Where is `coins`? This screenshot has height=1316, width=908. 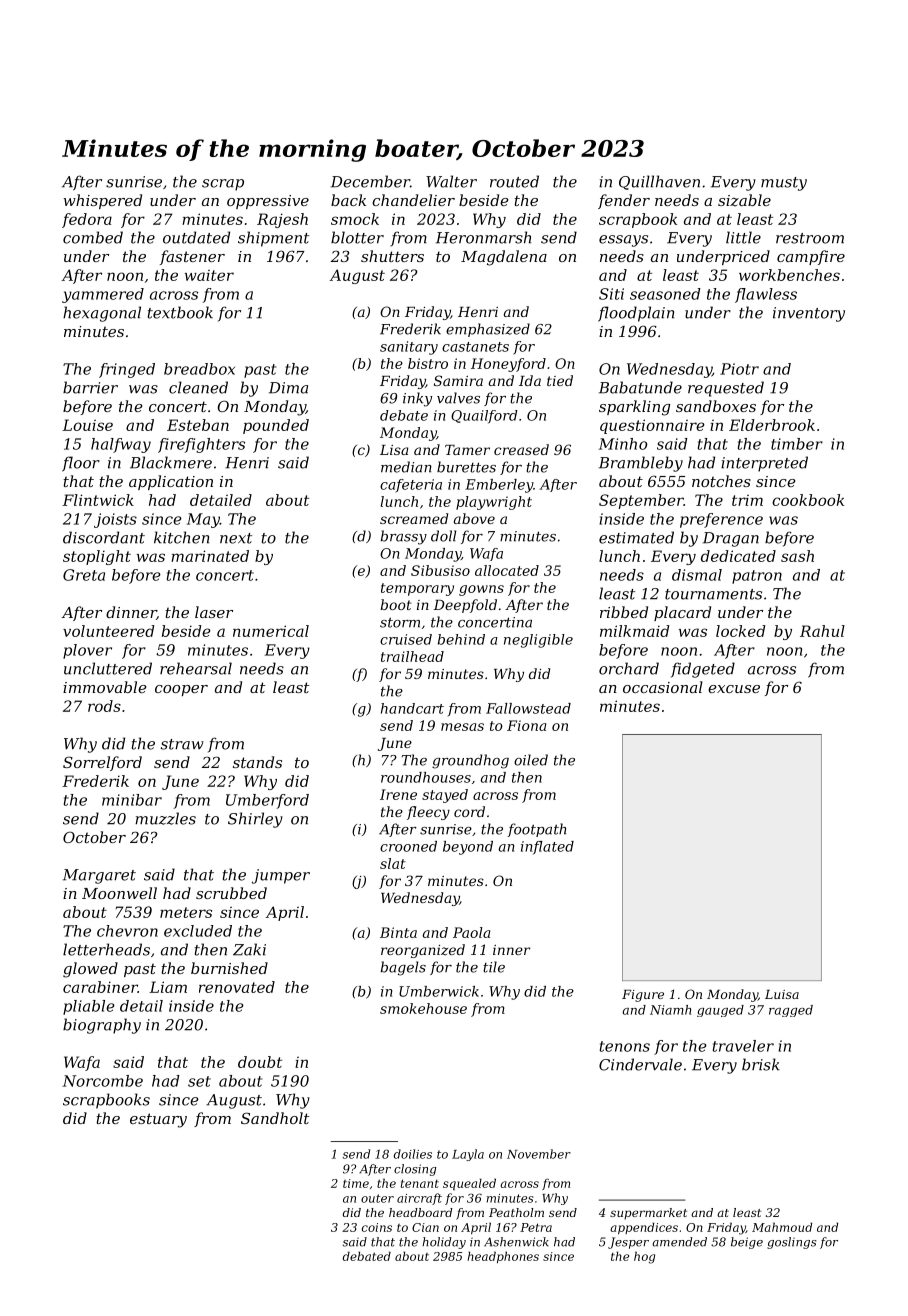 coins is located at coordinates (377, 1227).
